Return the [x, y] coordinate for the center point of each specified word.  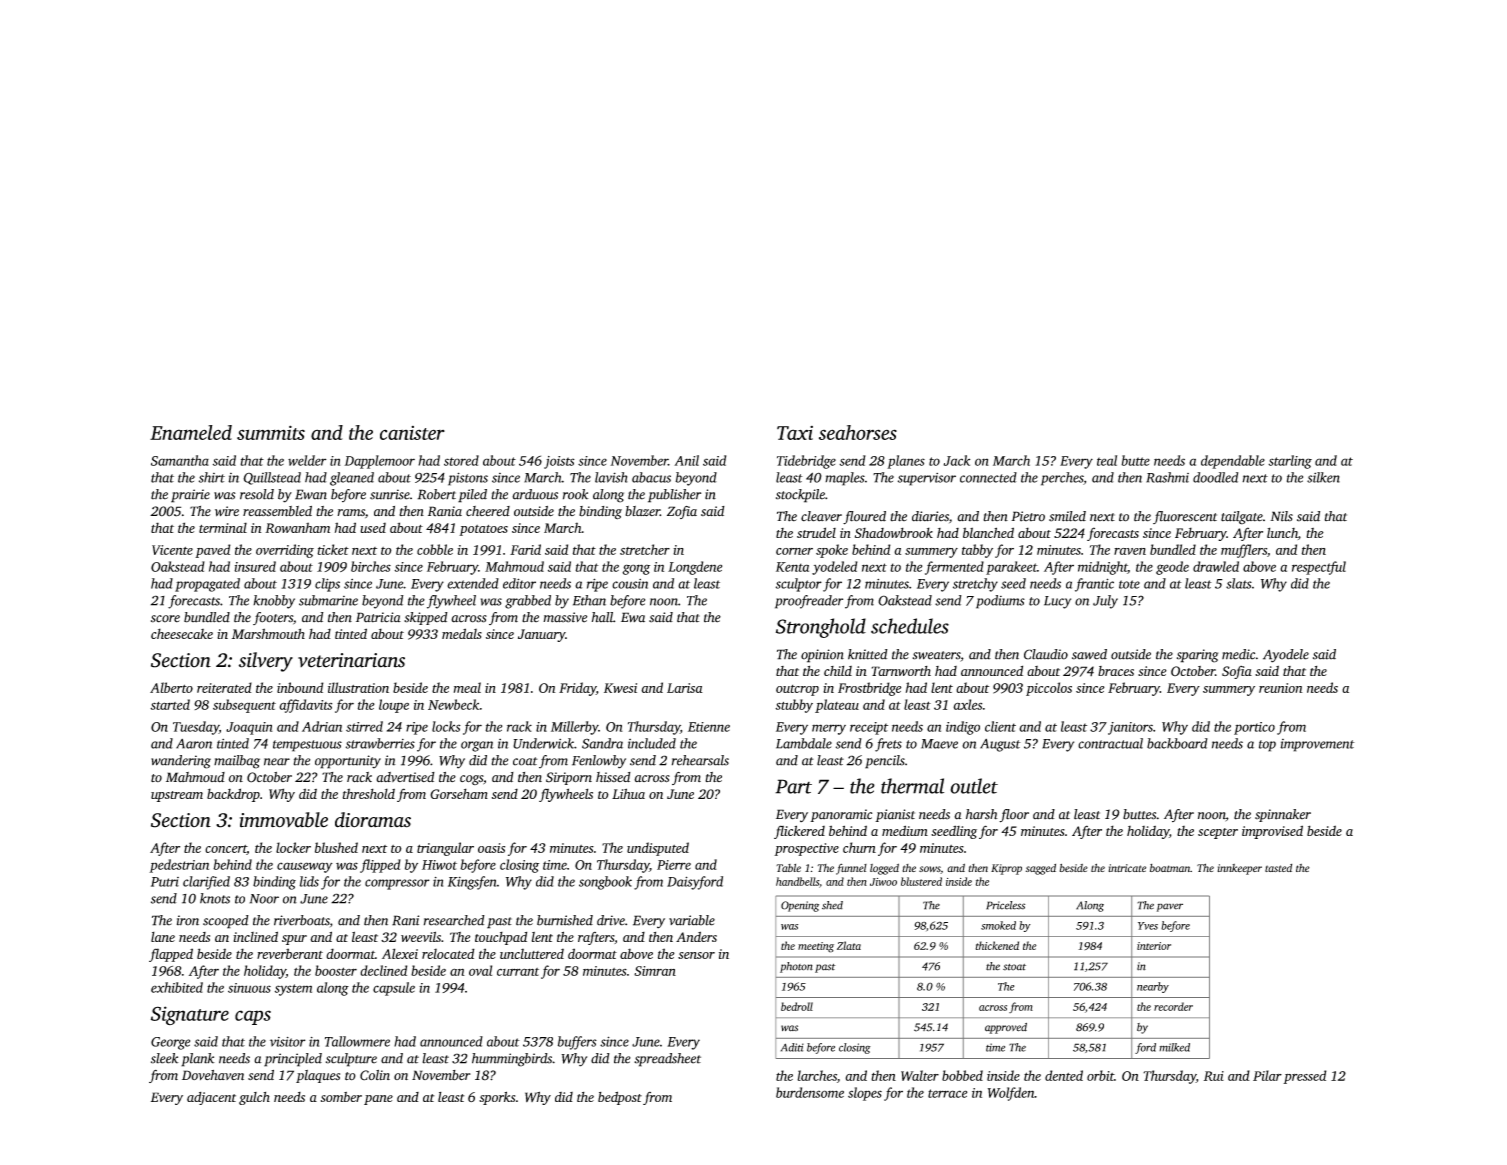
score [165, 619]
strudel [816, 532]
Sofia [1237, 672]
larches [817, 1075]
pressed [1305, 1077]
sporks [497, 1098]
